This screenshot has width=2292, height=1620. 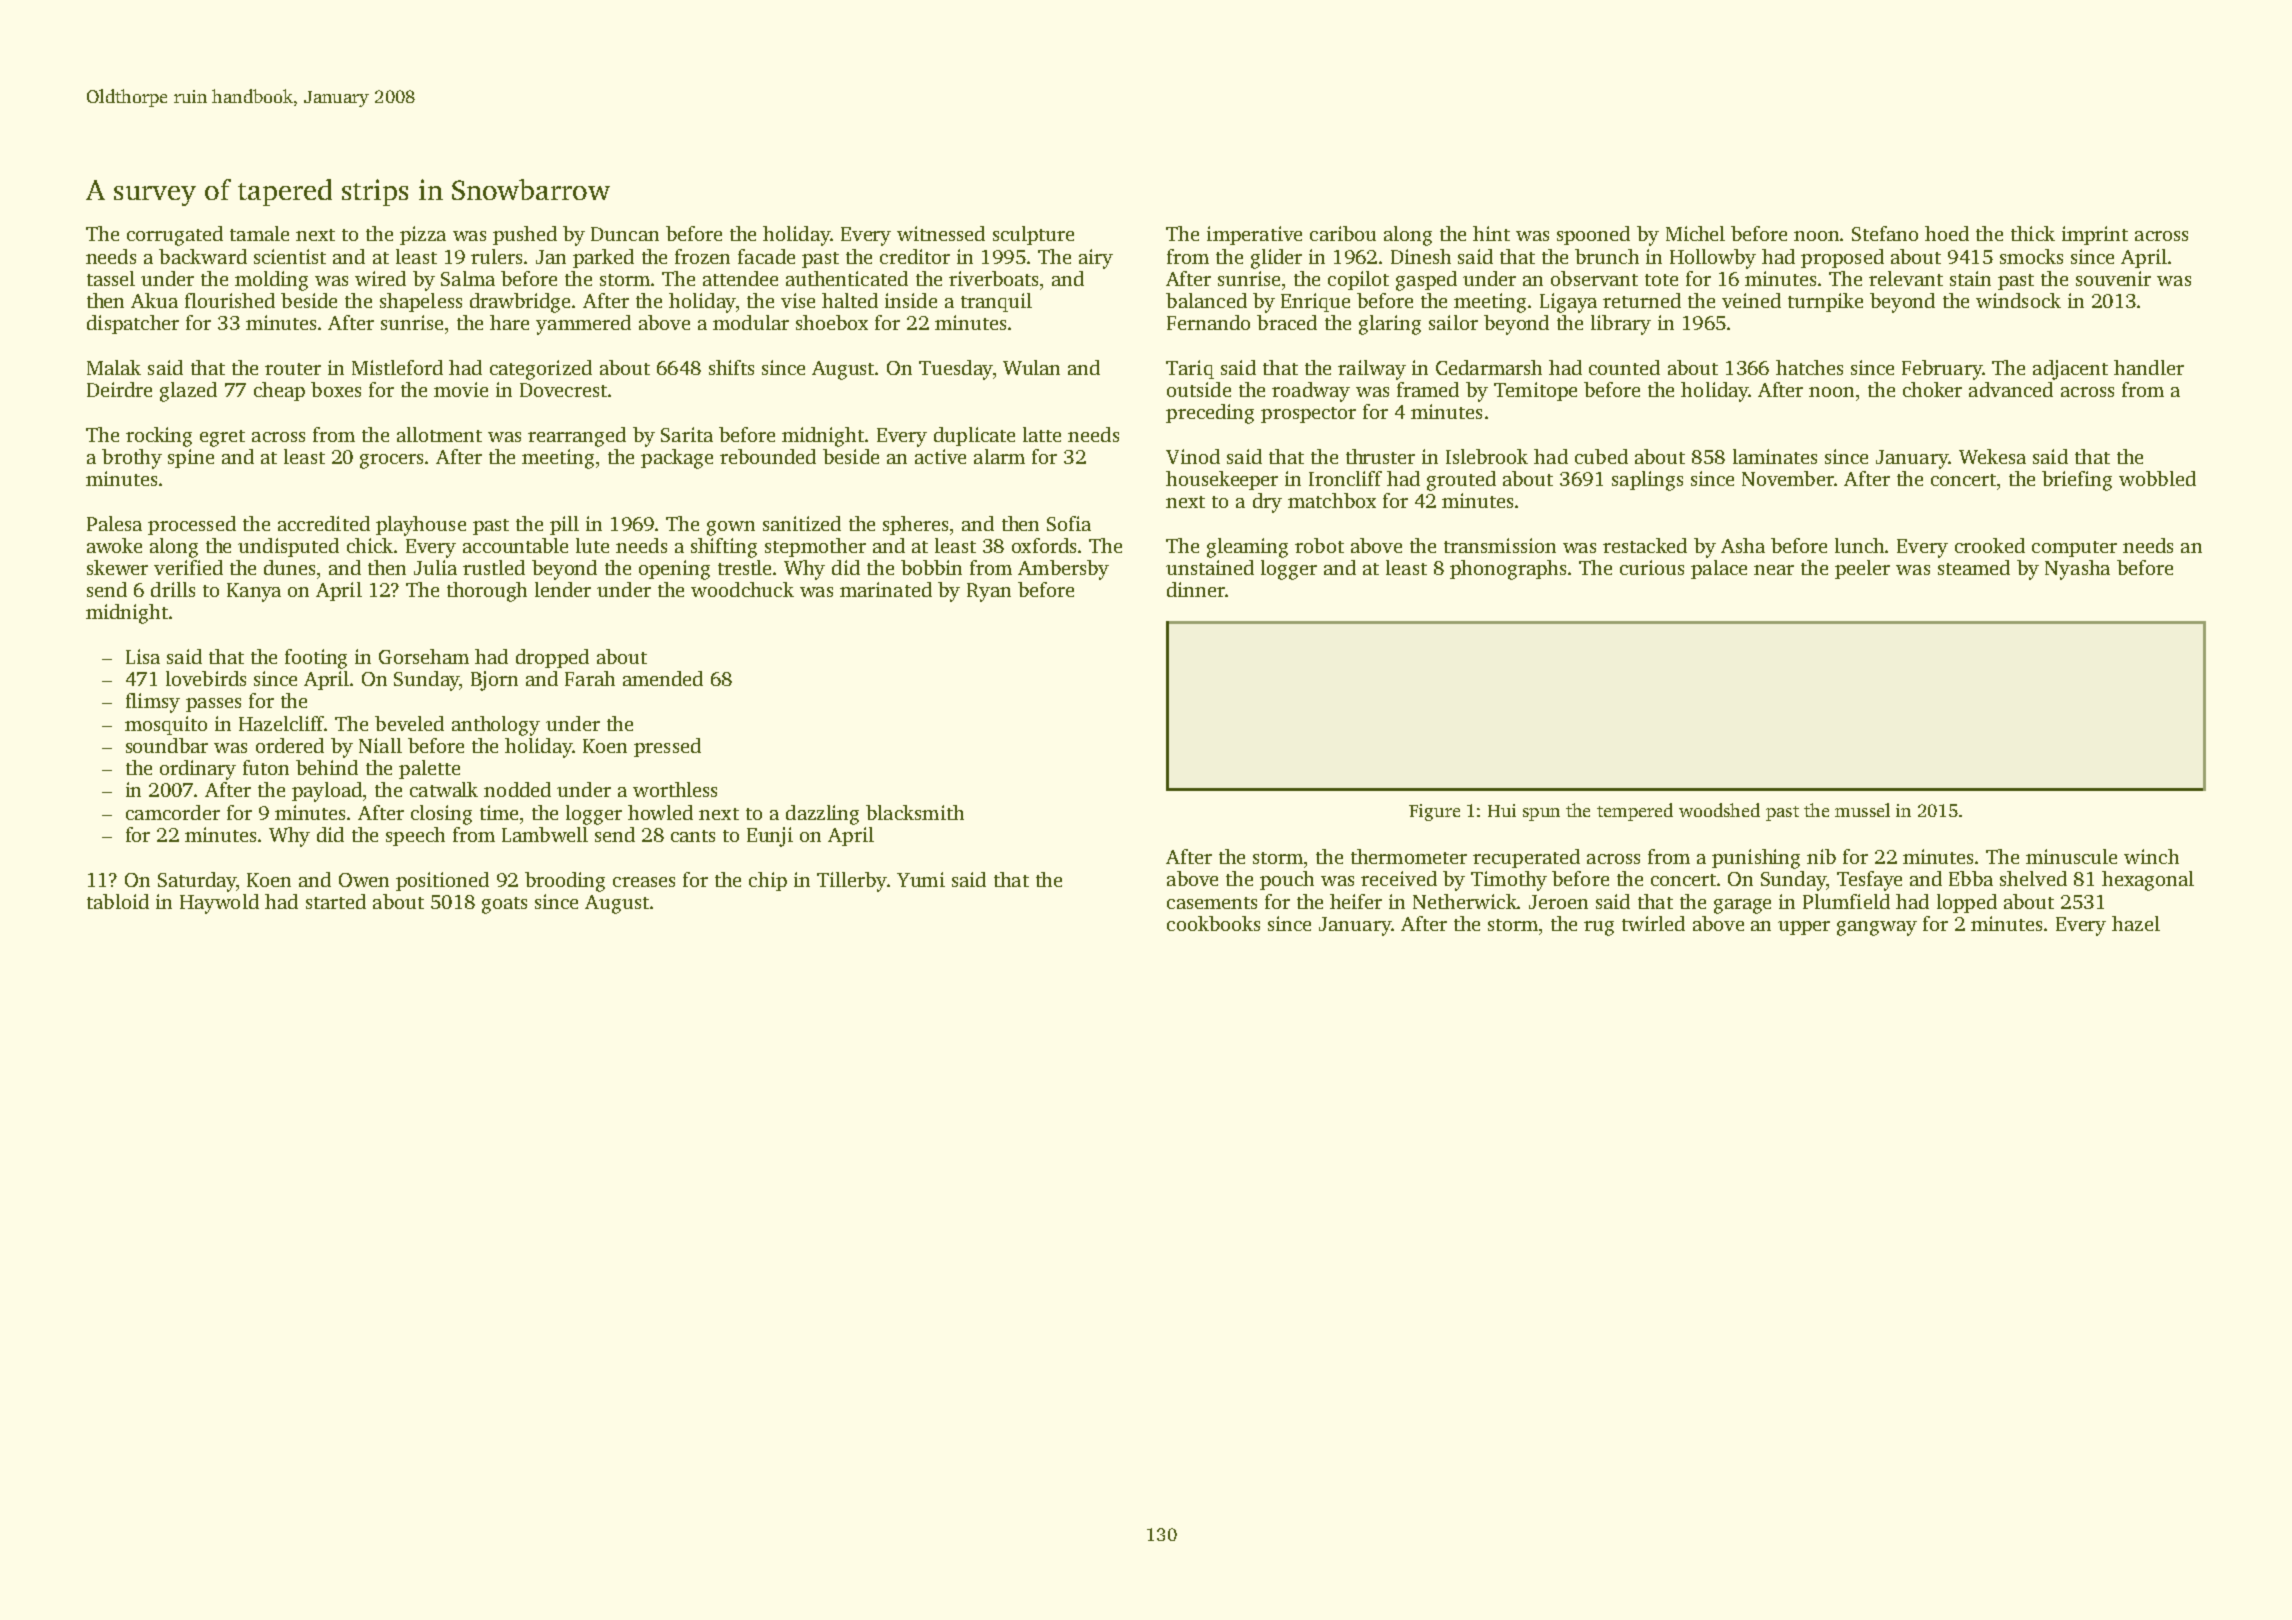 What do you see at coordinates (494, 681) in the screenshot?
I see `Bjorn` at bounding box center [494, 681].
